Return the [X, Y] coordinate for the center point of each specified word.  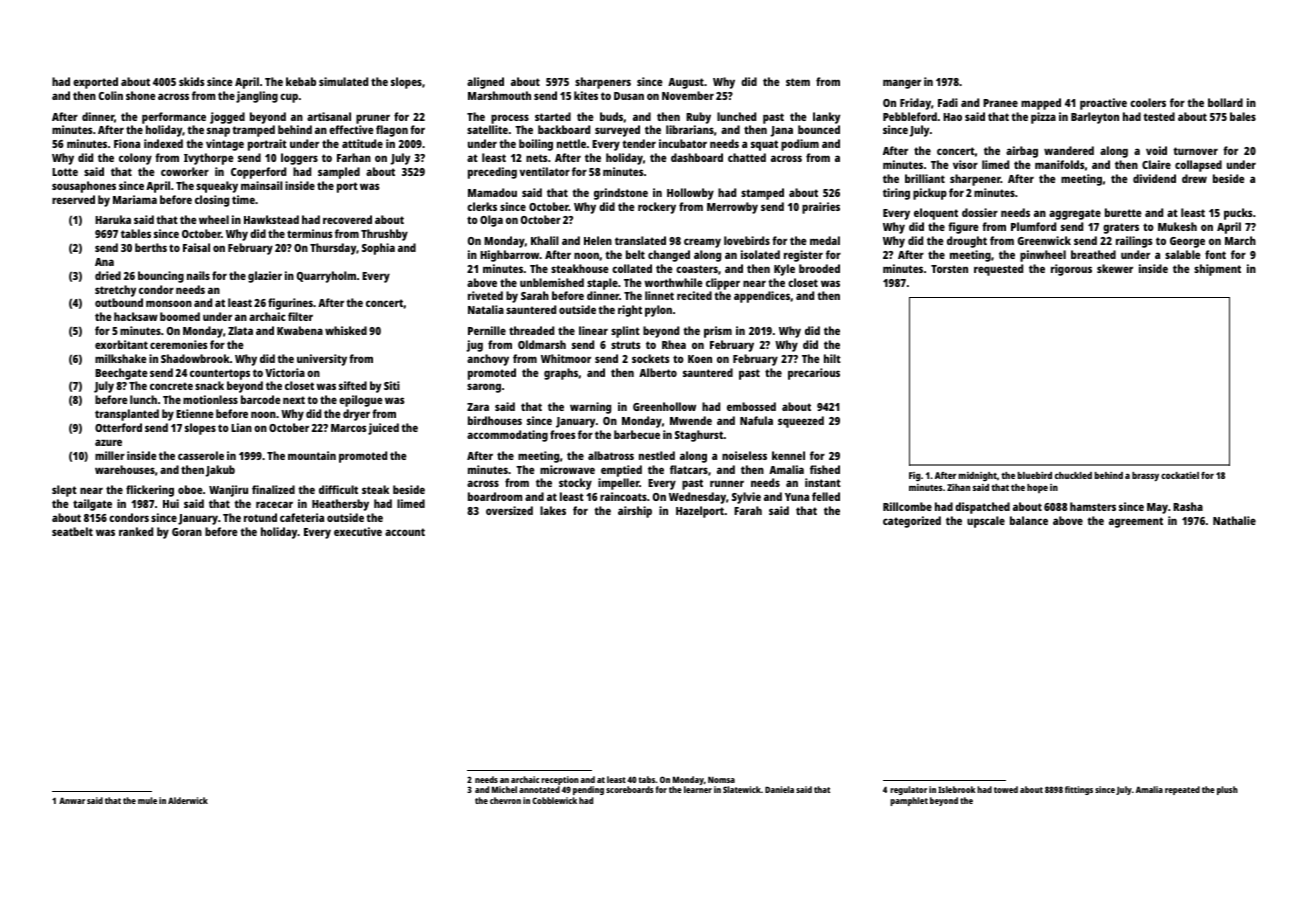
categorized [912, 522]
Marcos [348, 428]
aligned [485, 83]
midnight [978, 476]
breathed [1093, 254]
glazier [265, 277]
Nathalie [1234, 520]
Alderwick [188, 800]
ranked [136, 531]
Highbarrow [510, 256]
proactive [1103, 104]
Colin [111, 95]
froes [562, 434]
